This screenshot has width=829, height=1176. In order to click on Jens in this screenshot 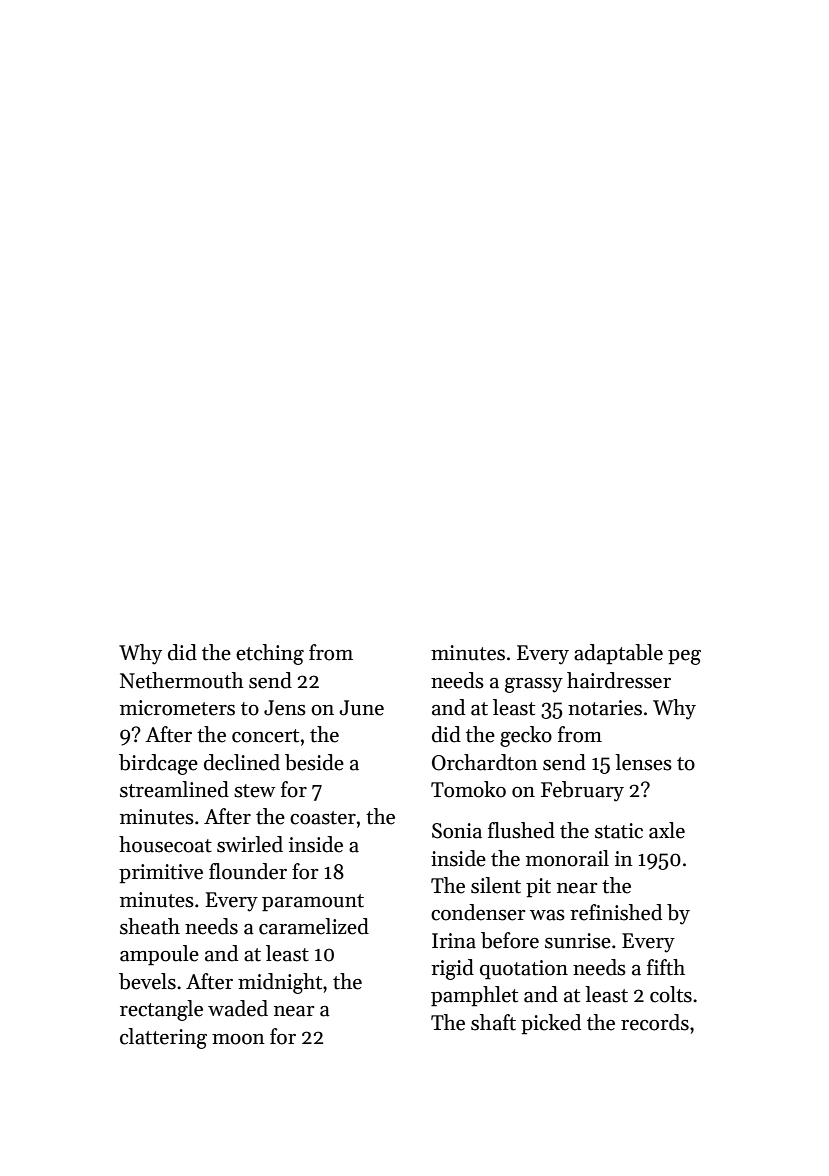, I will do `click(285, 708)`.
